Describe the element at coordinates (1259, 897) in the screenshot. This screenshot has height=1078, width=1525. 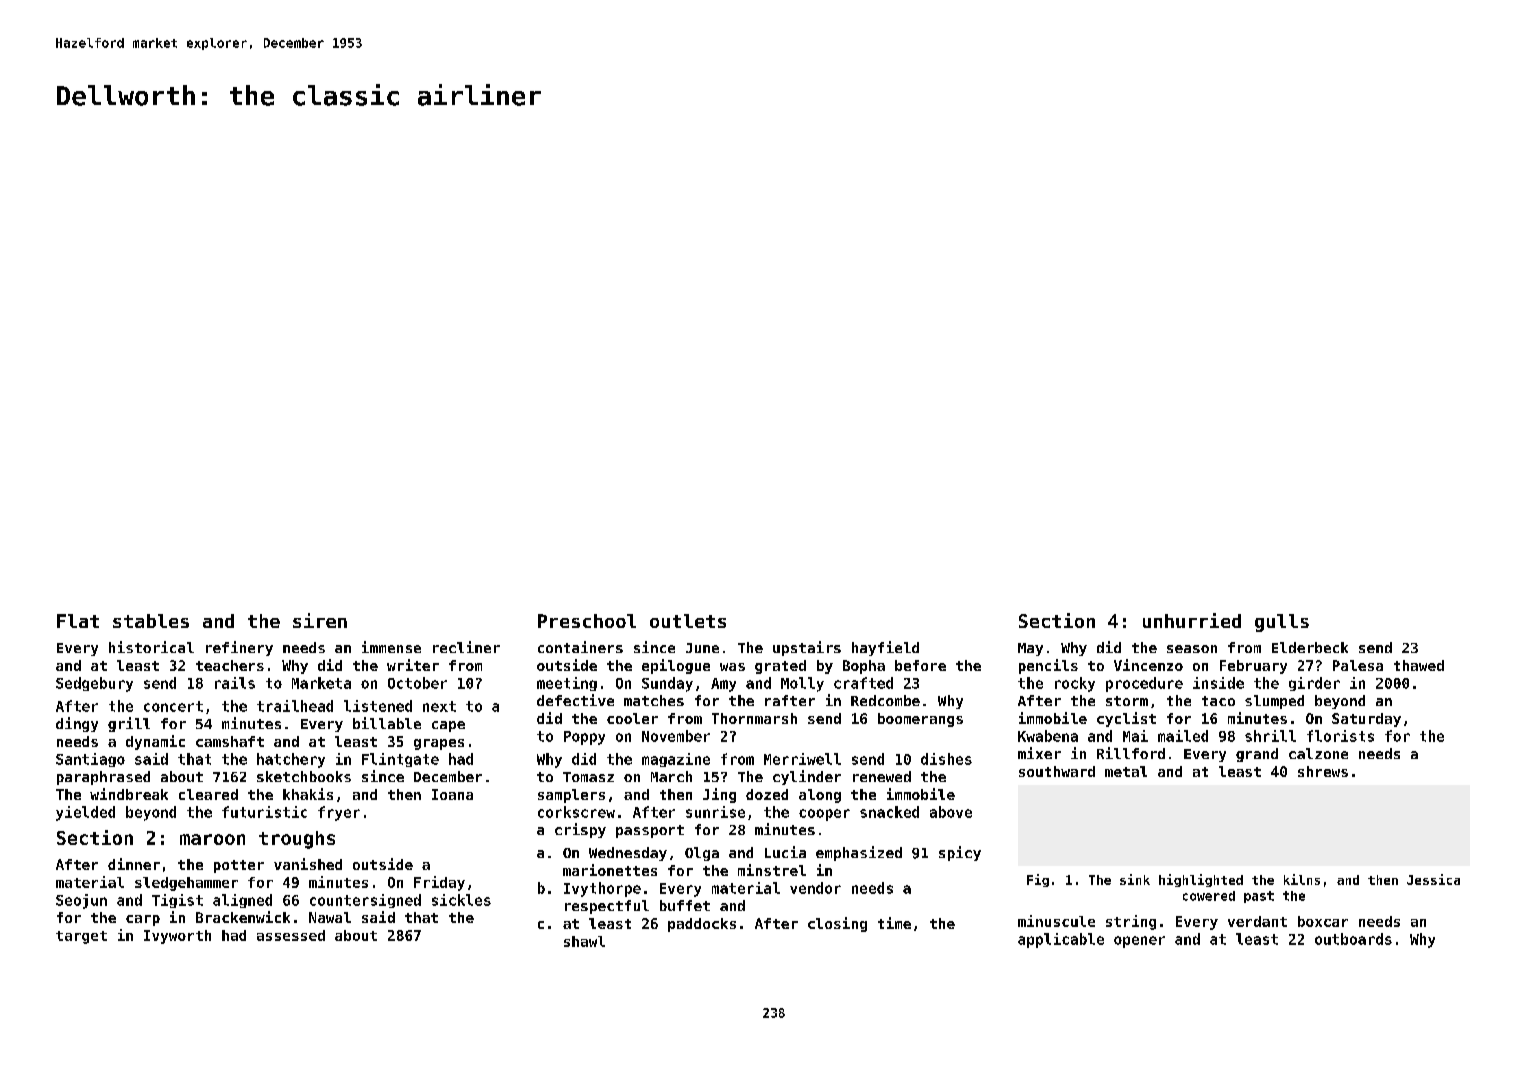
I see `past` at that location.
